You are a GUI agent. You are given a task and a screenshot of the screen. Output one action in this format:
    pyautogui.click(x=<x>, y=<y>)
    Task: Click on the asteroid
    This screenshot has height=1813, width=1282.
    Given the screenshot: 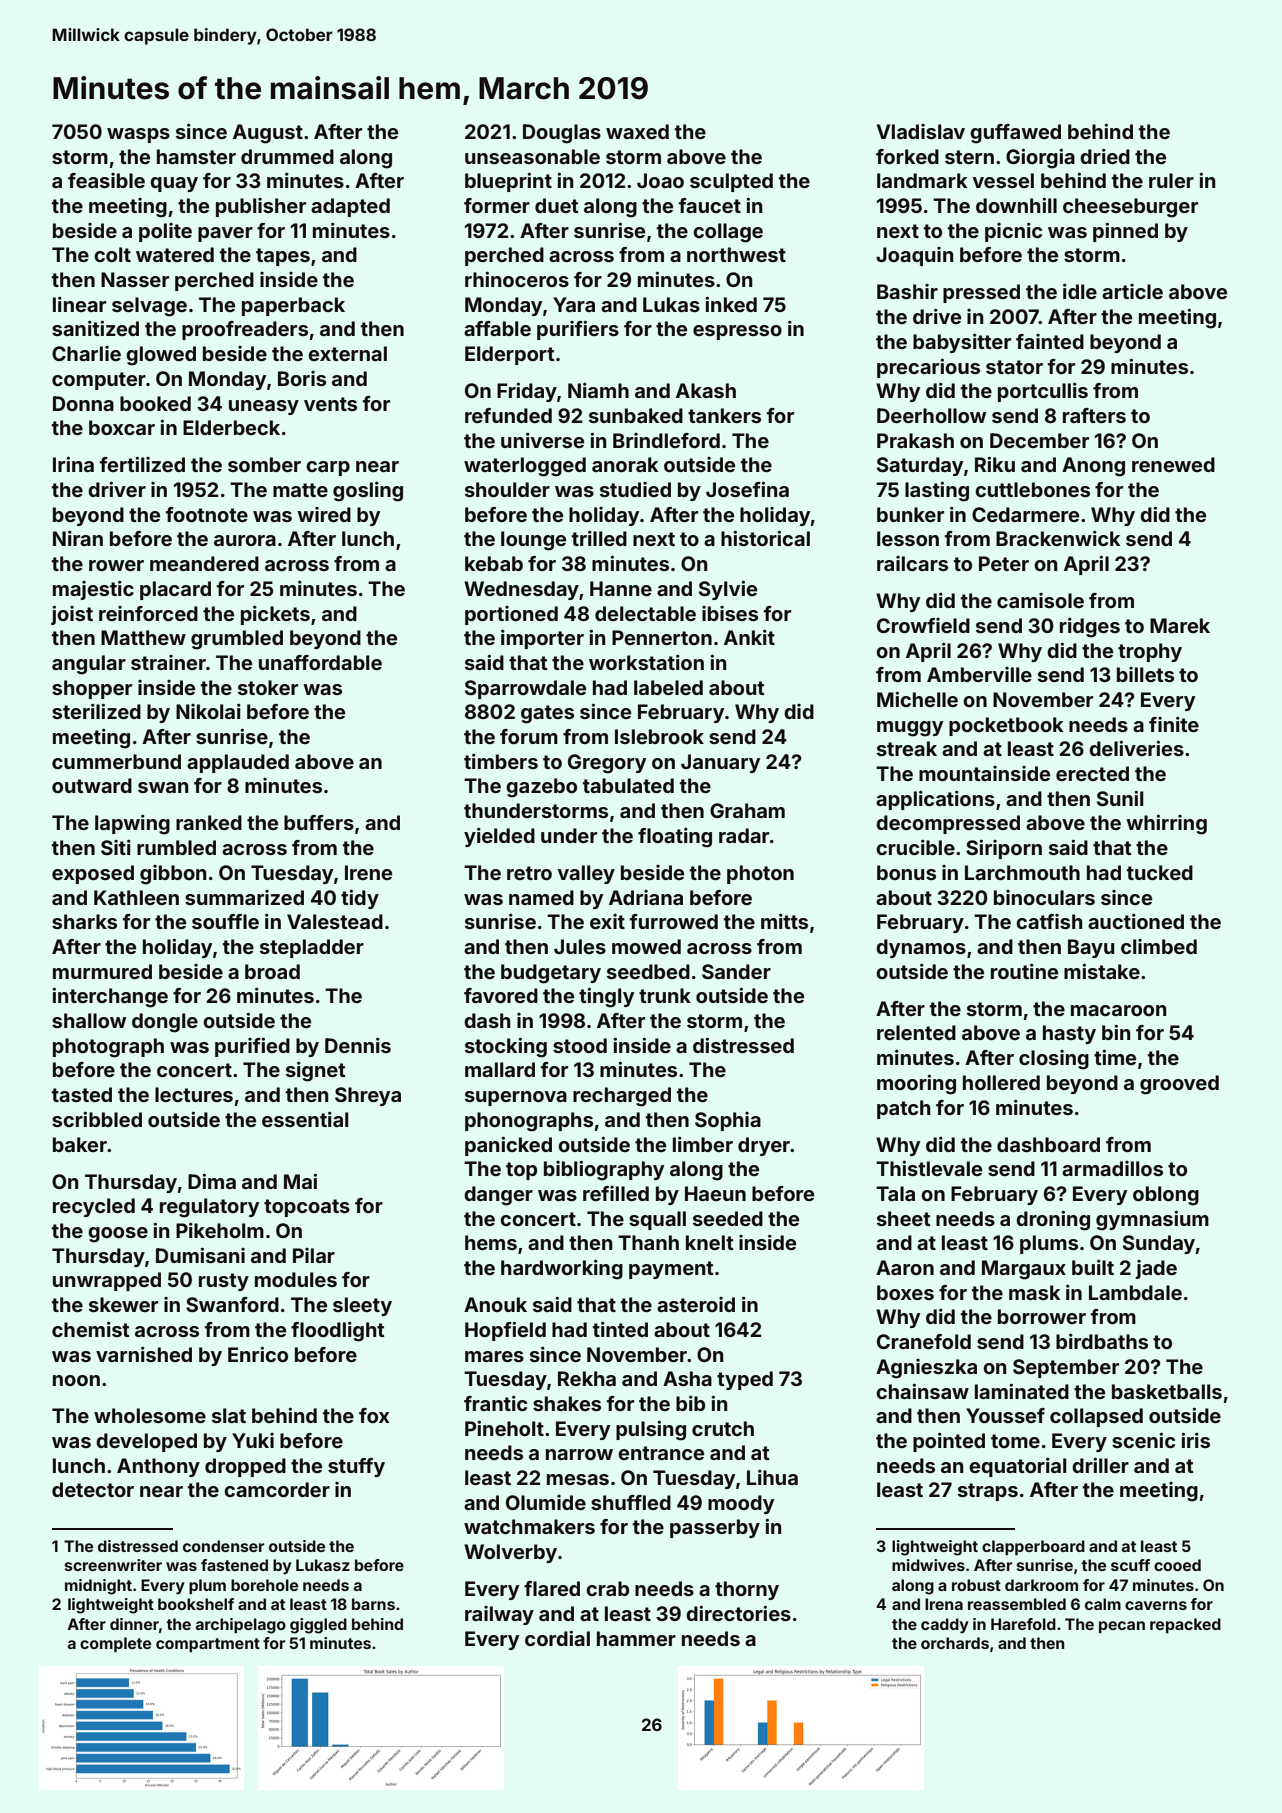 What is the action you would take?
    pyautogui.click(x=696, y=1304)
